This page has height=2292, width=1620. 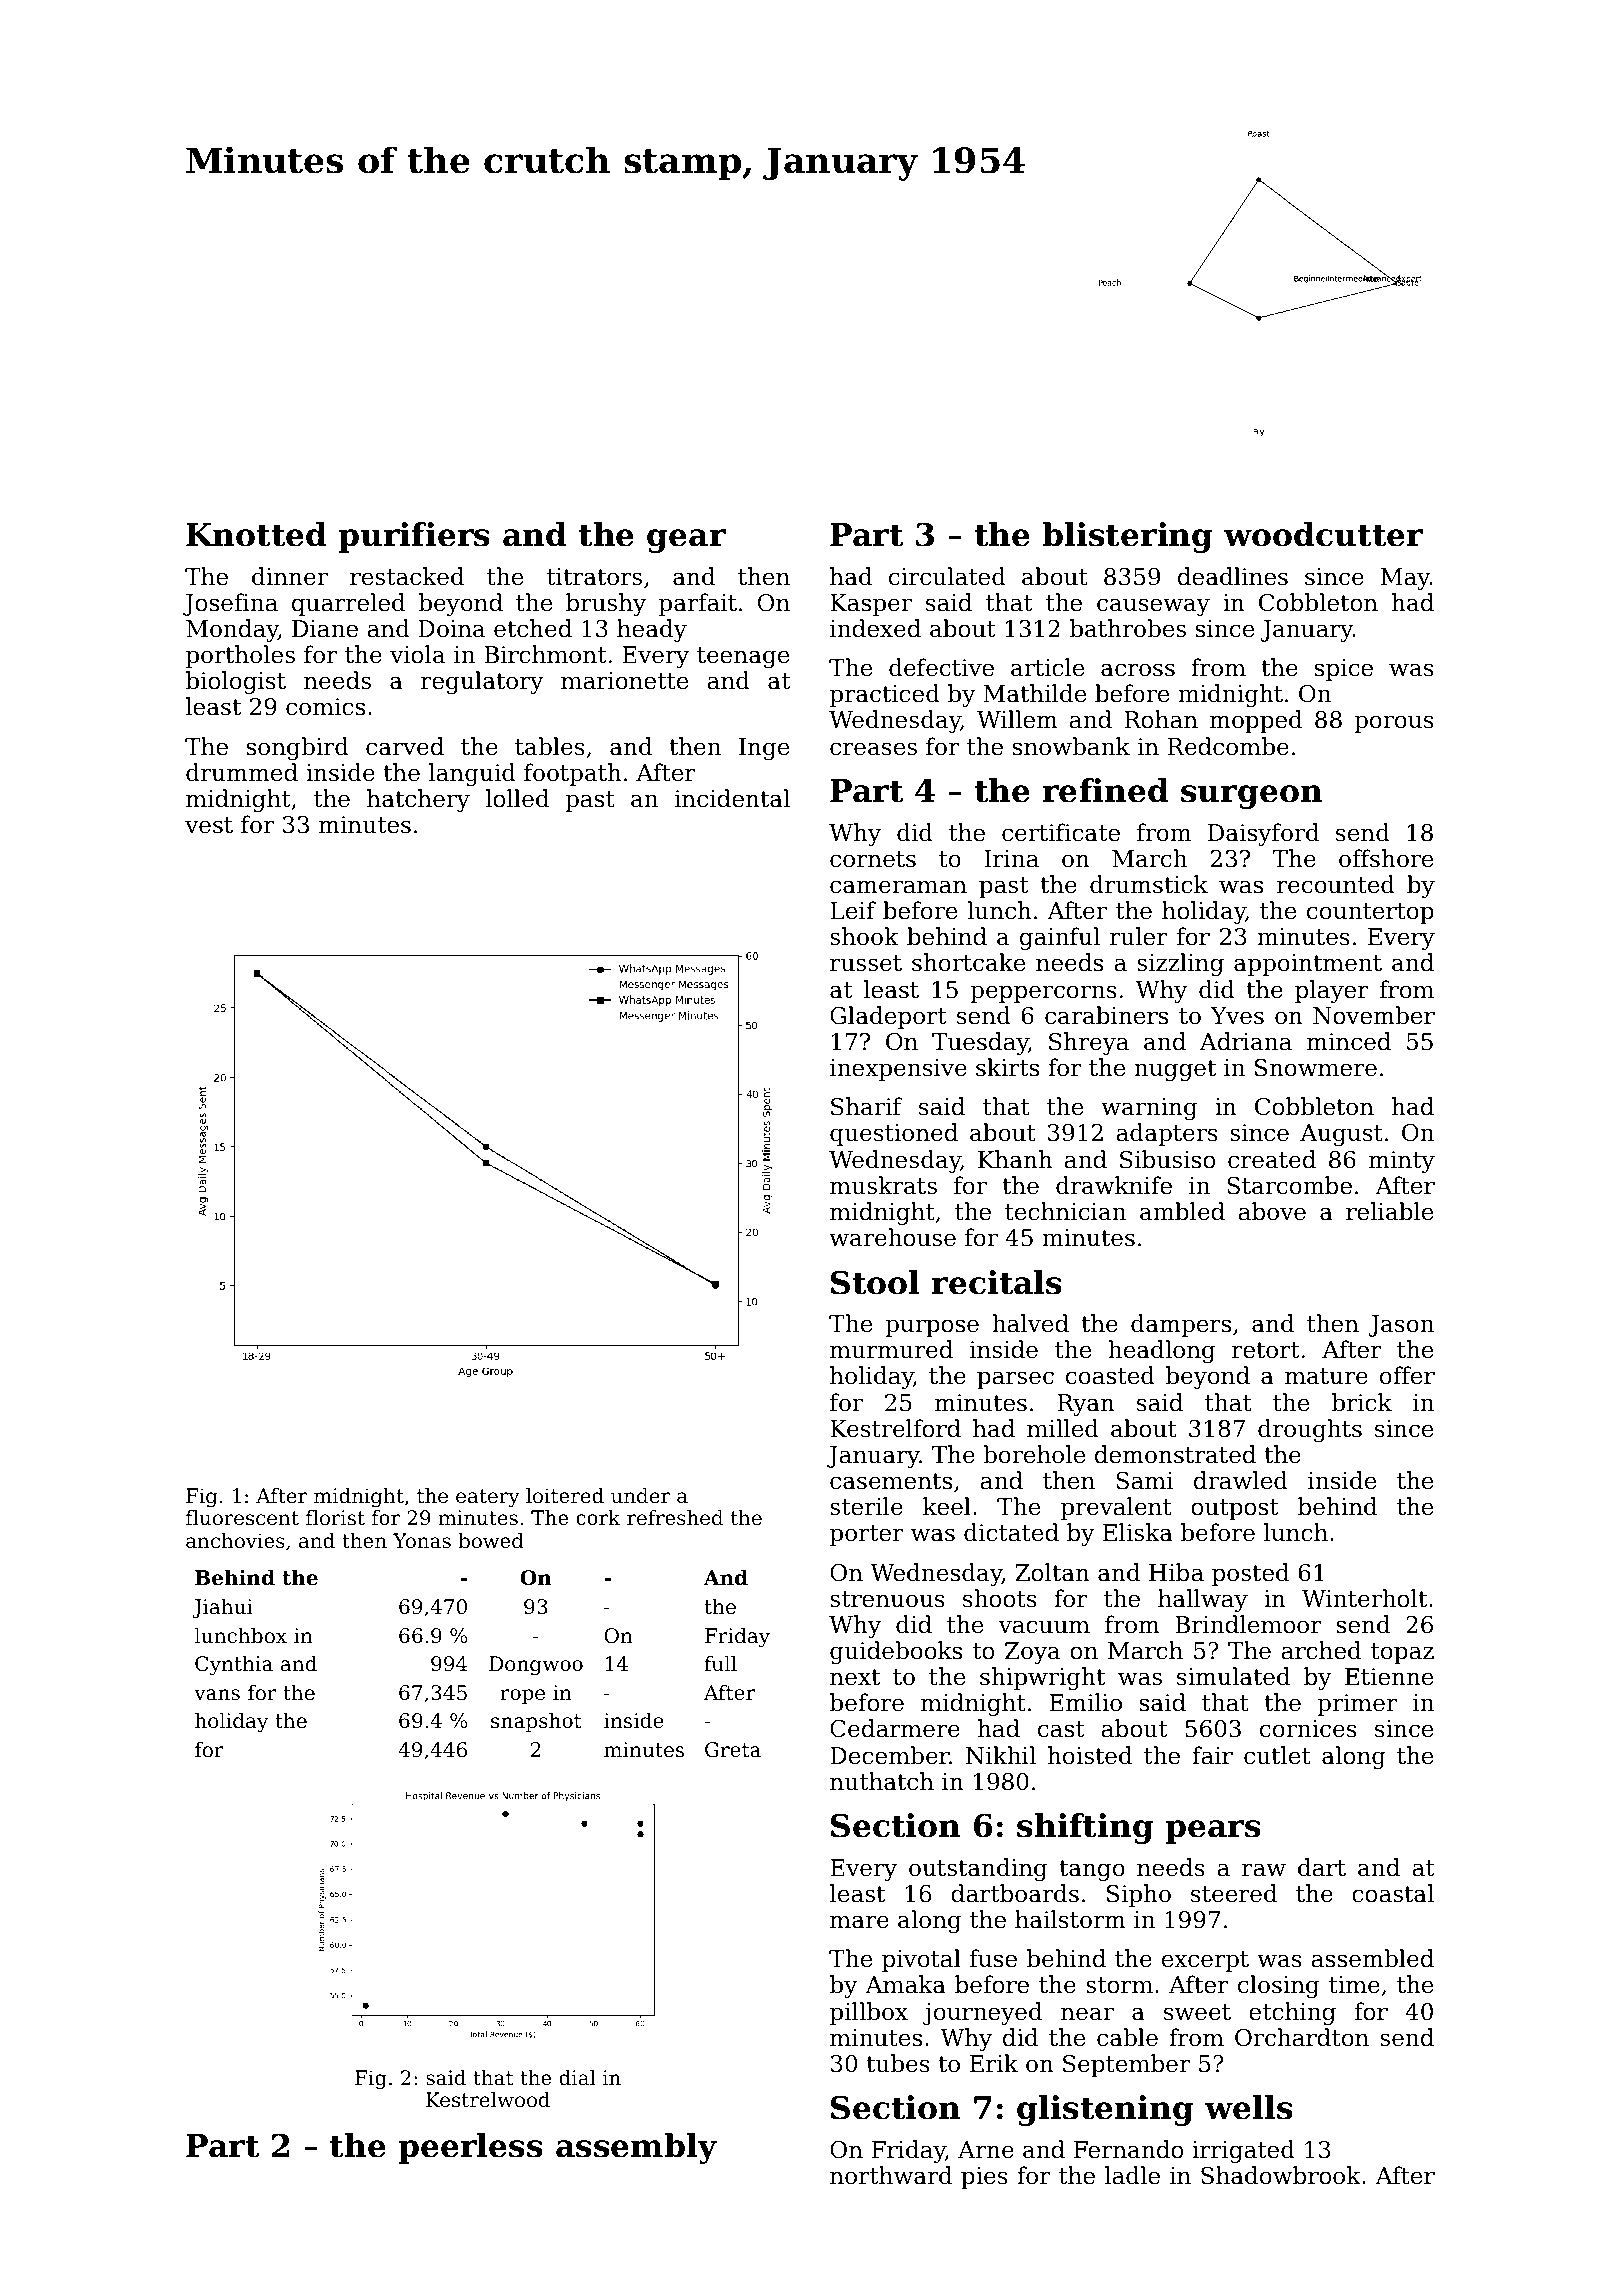 What do you see at coordinates (1256, 721) in the page?
I see `mopped` at bounding box center [1256, 721].
